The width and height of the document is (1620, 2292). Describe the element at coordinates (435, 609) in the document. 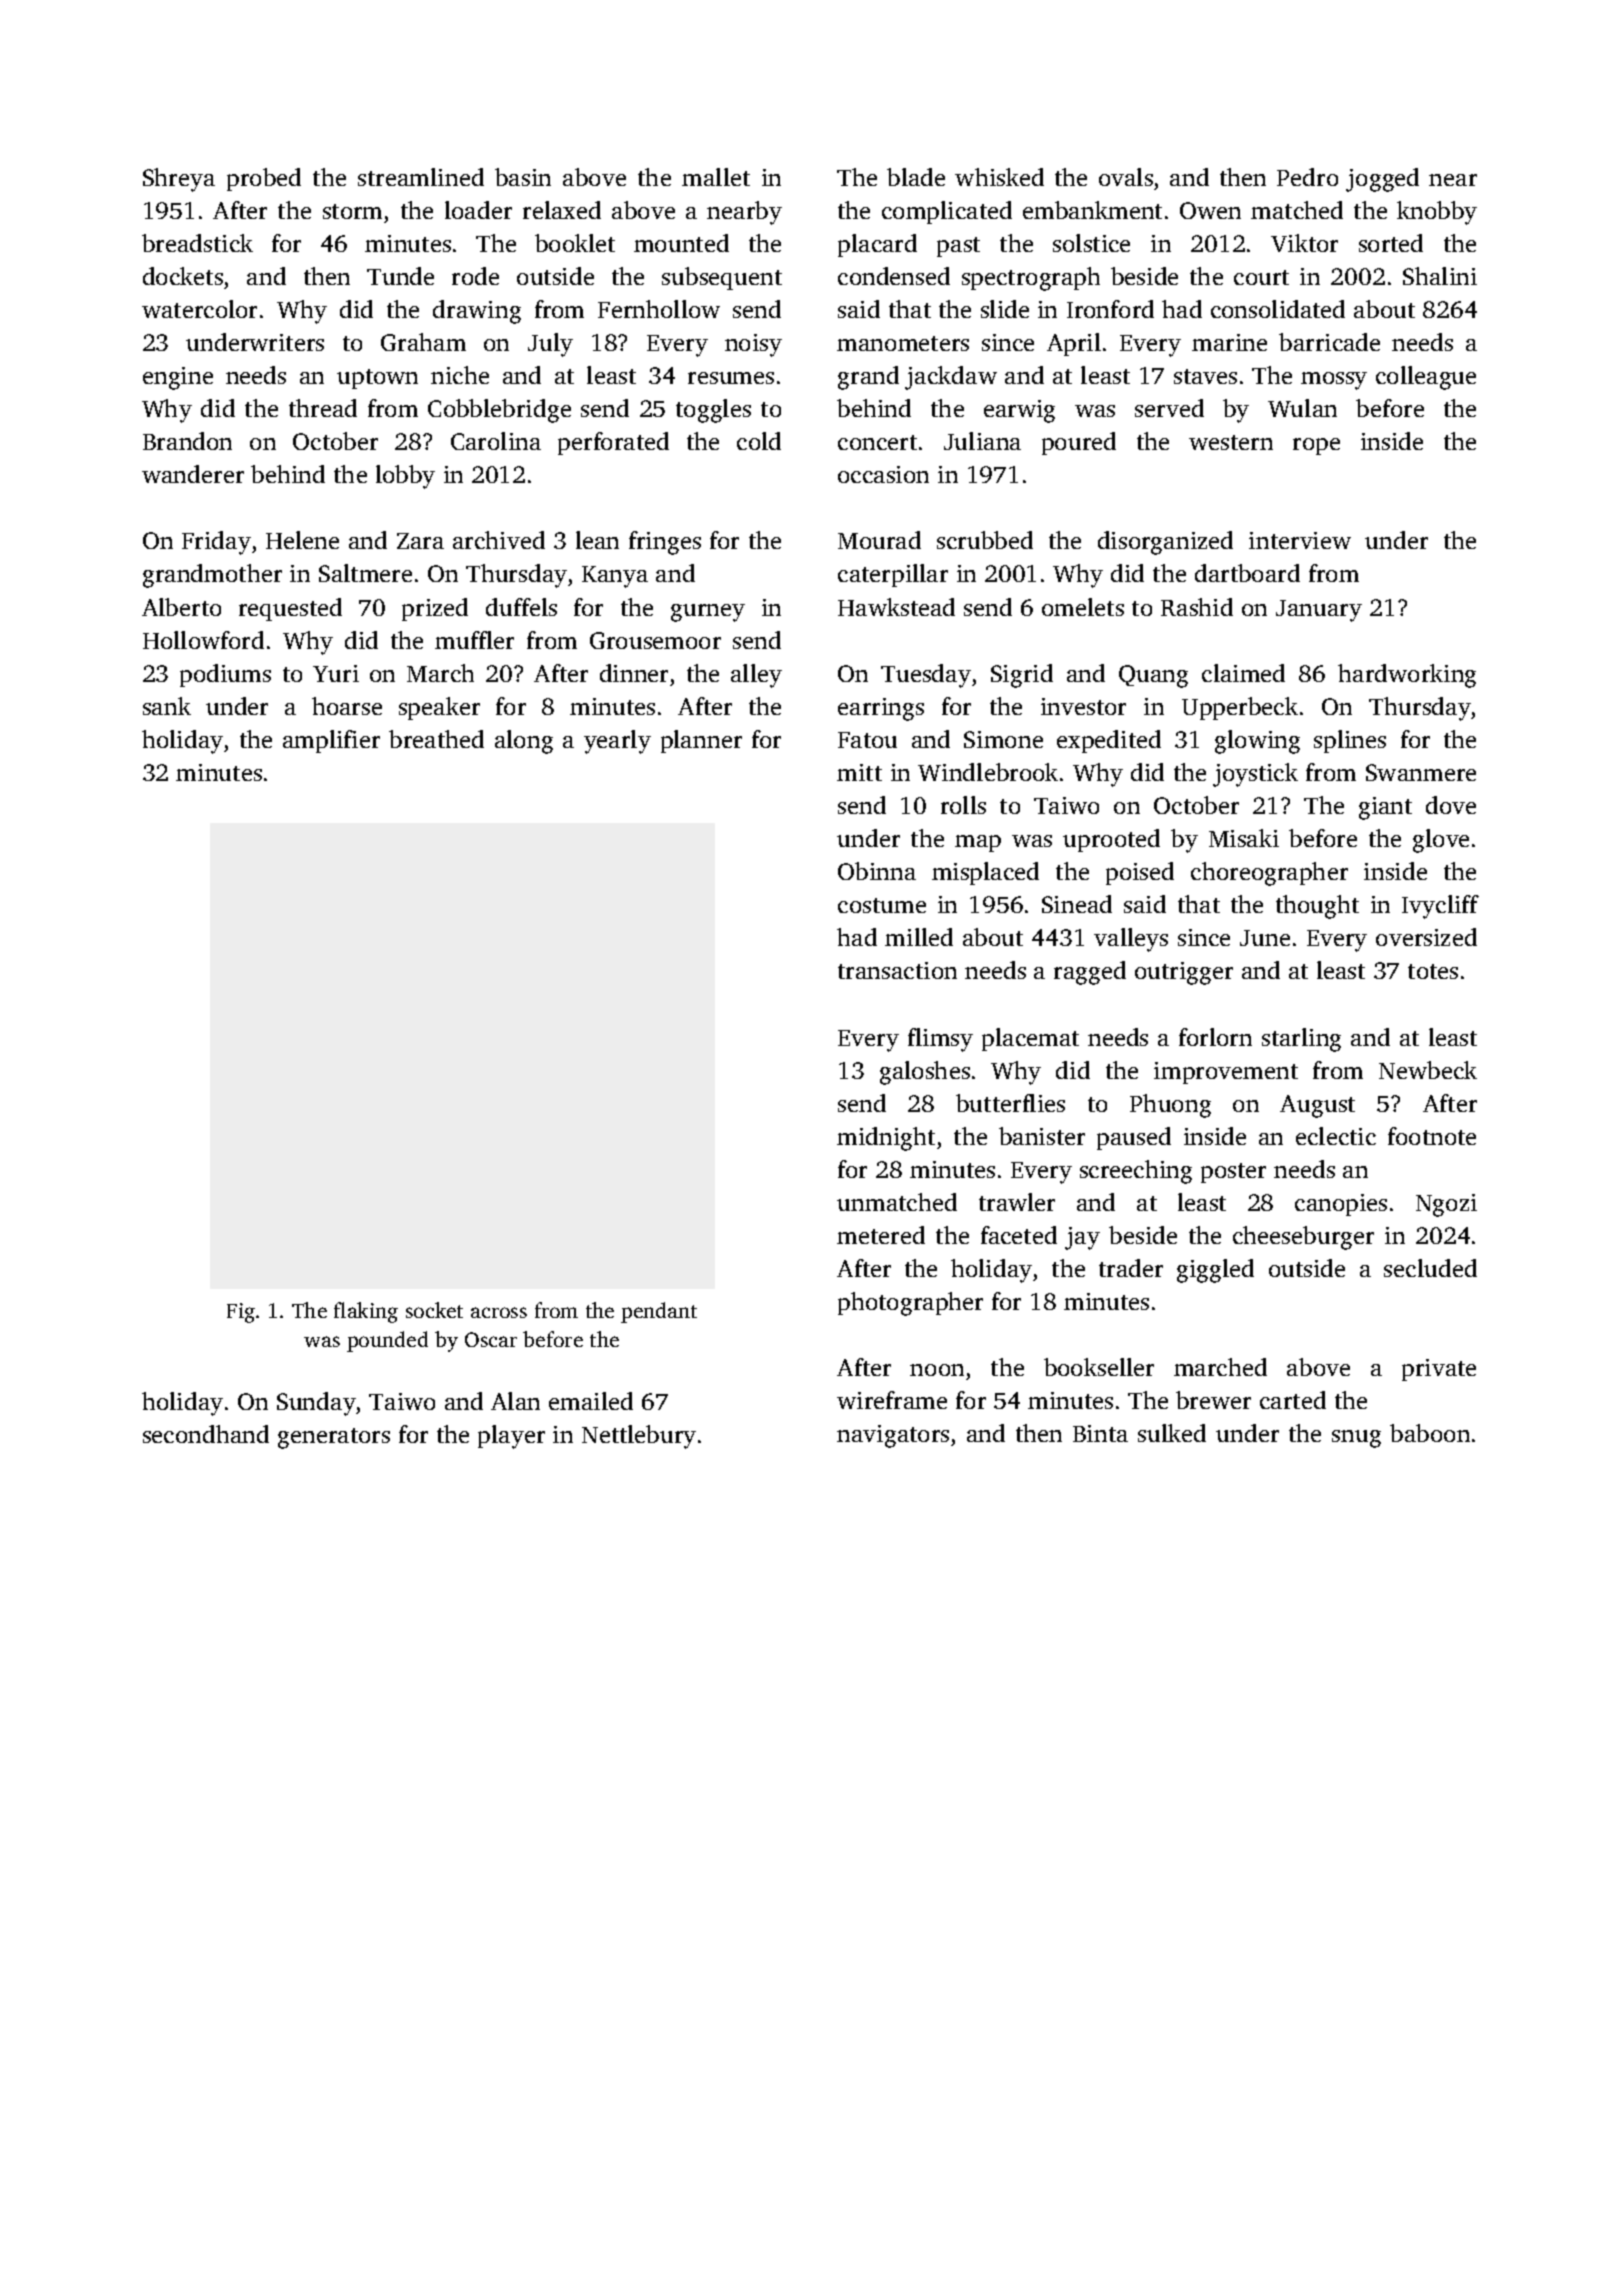

I see `prized` at that location.
